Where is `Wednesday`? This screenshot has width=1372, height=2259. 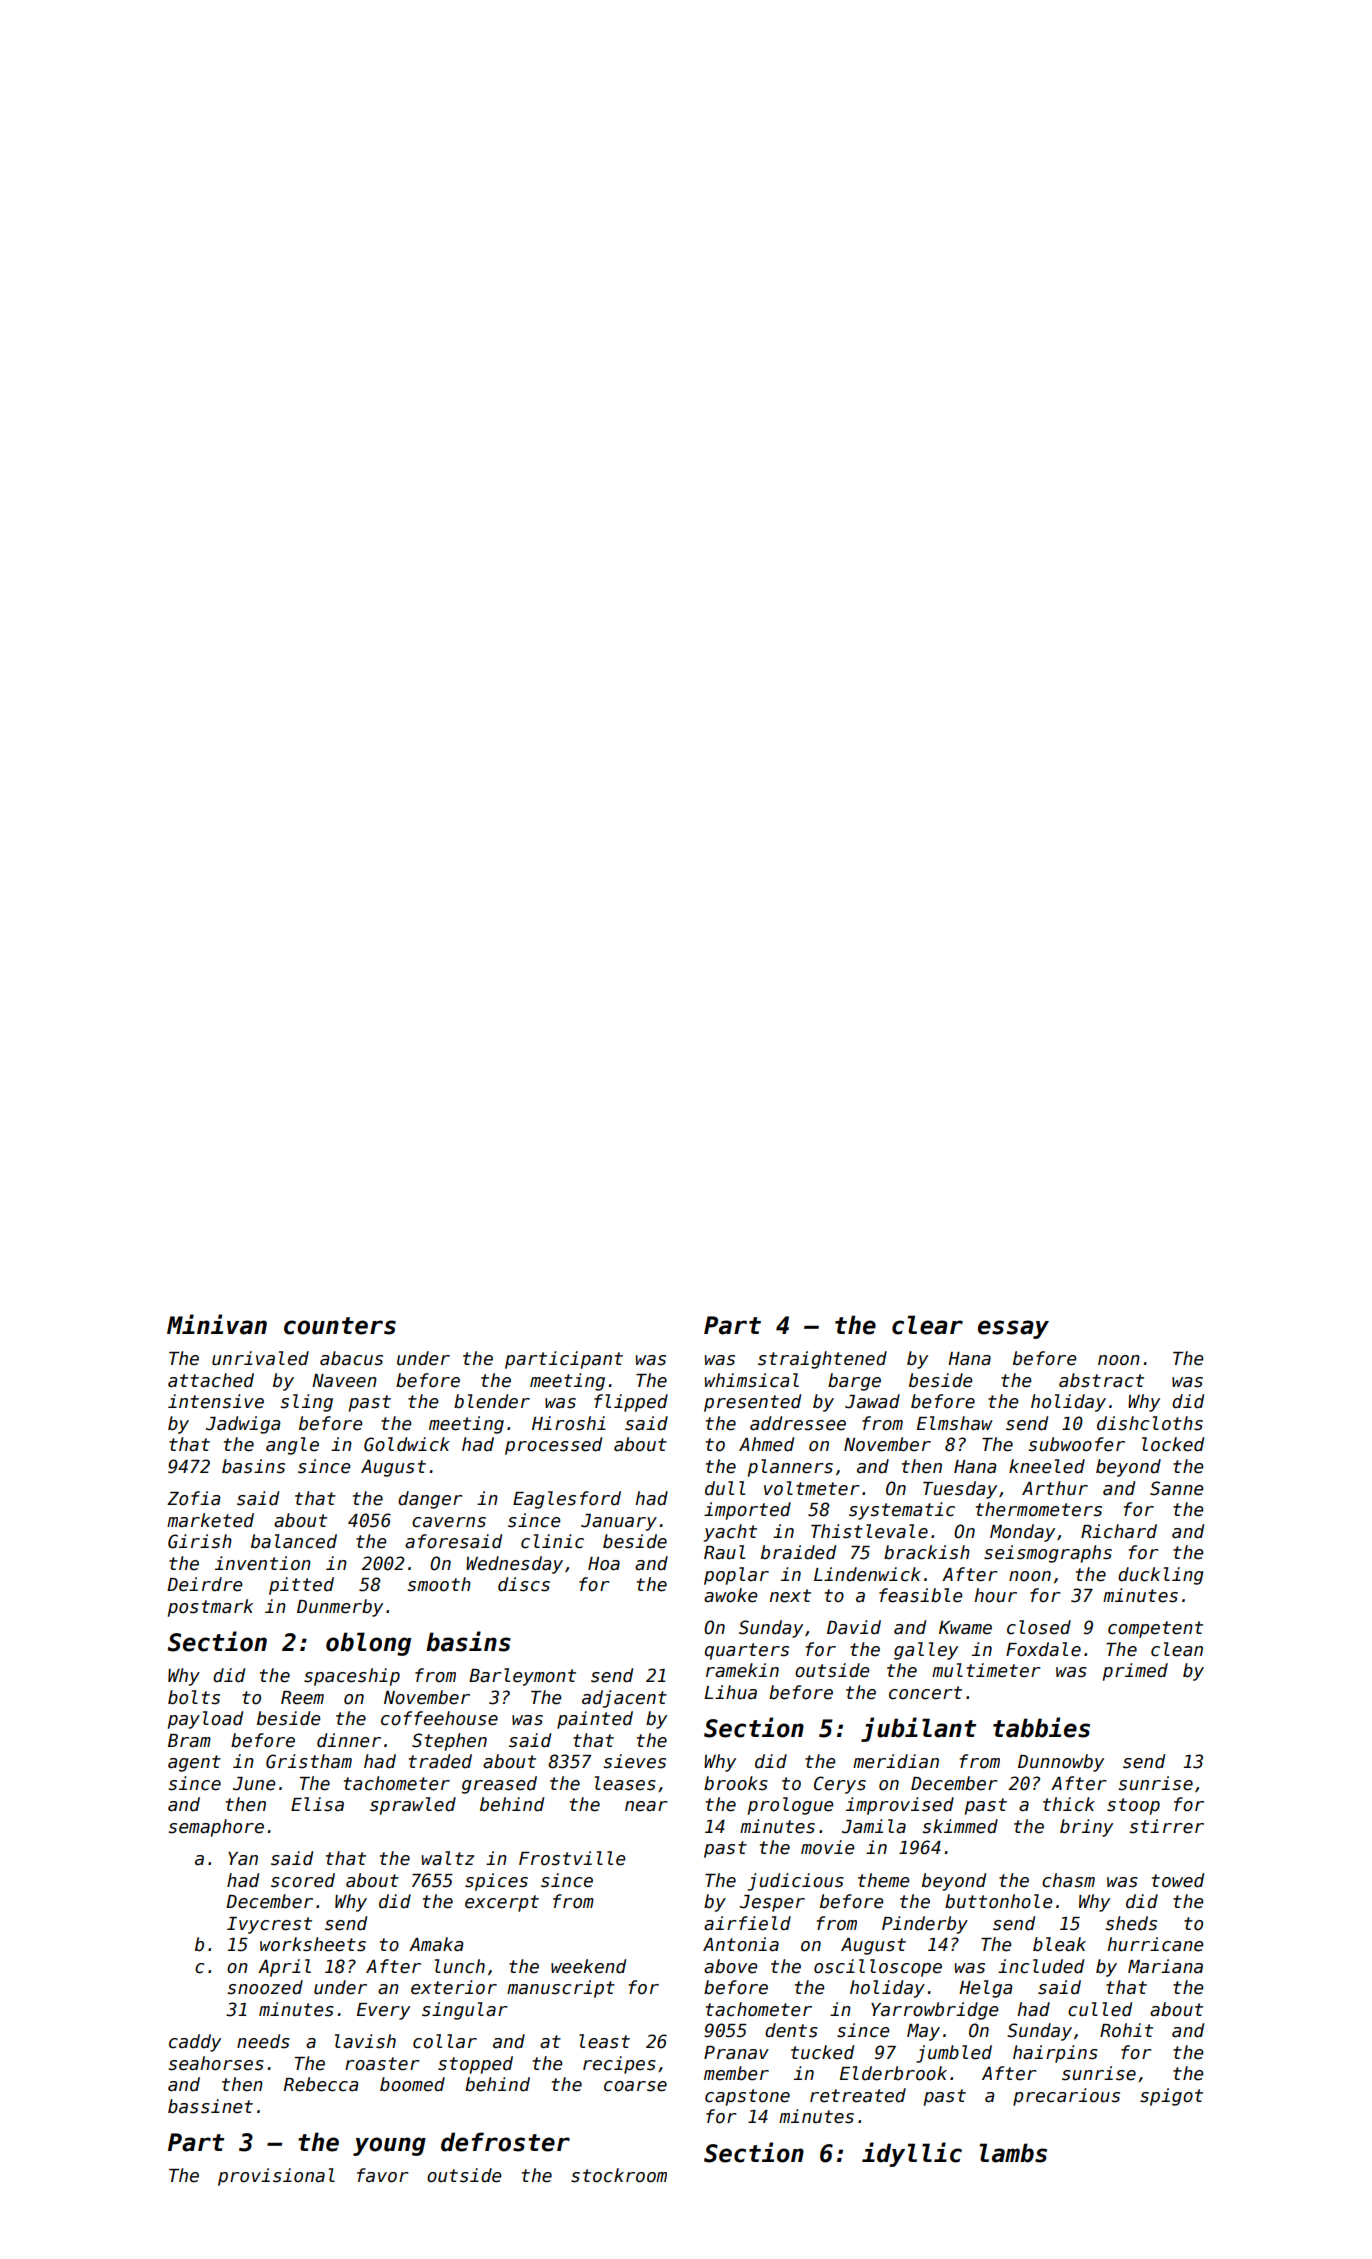 Wednesday is located at coordinates (514, 1565).
